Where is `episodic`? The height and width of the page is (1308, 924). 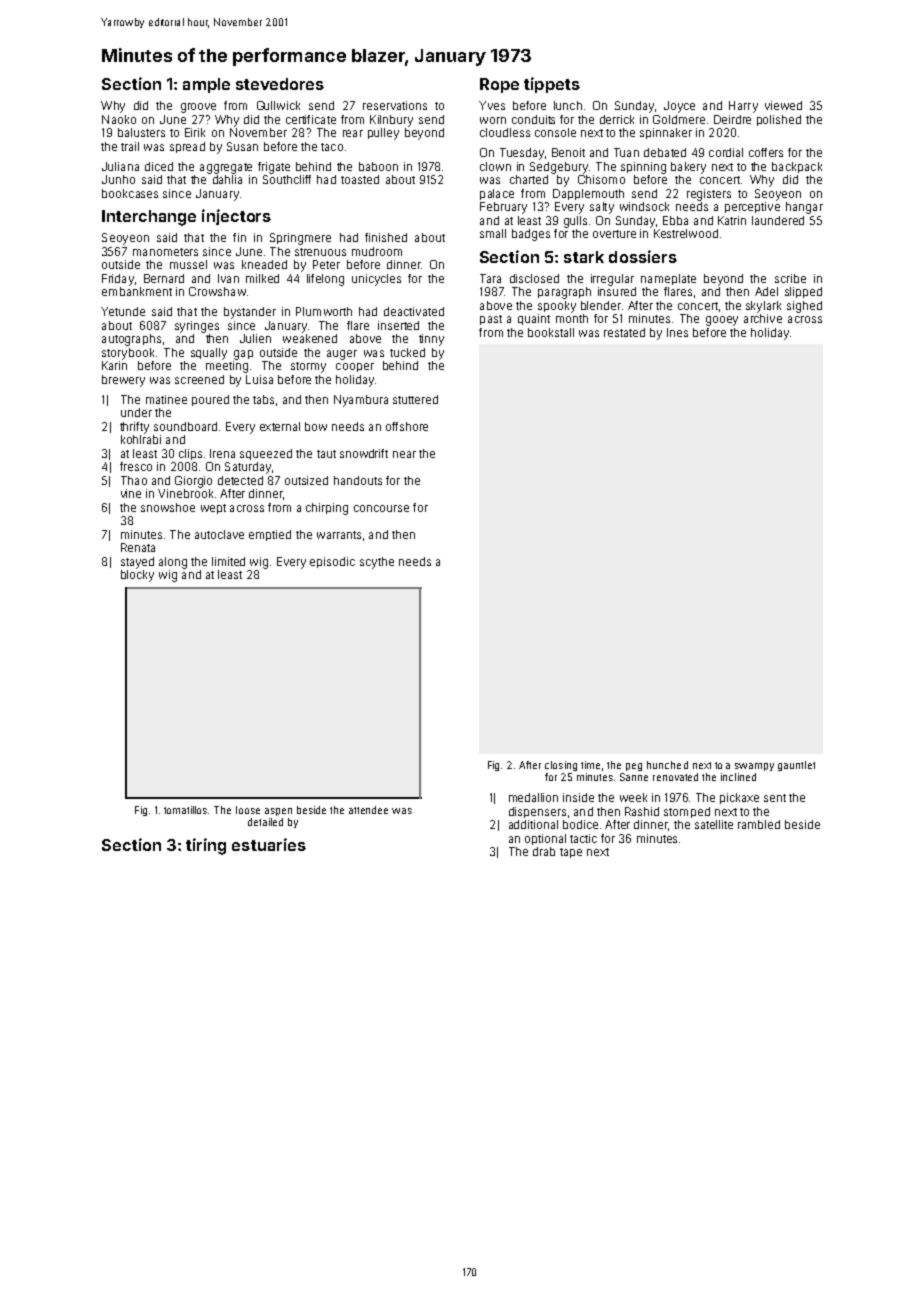 episodic is located at coordinates (332, 562).
